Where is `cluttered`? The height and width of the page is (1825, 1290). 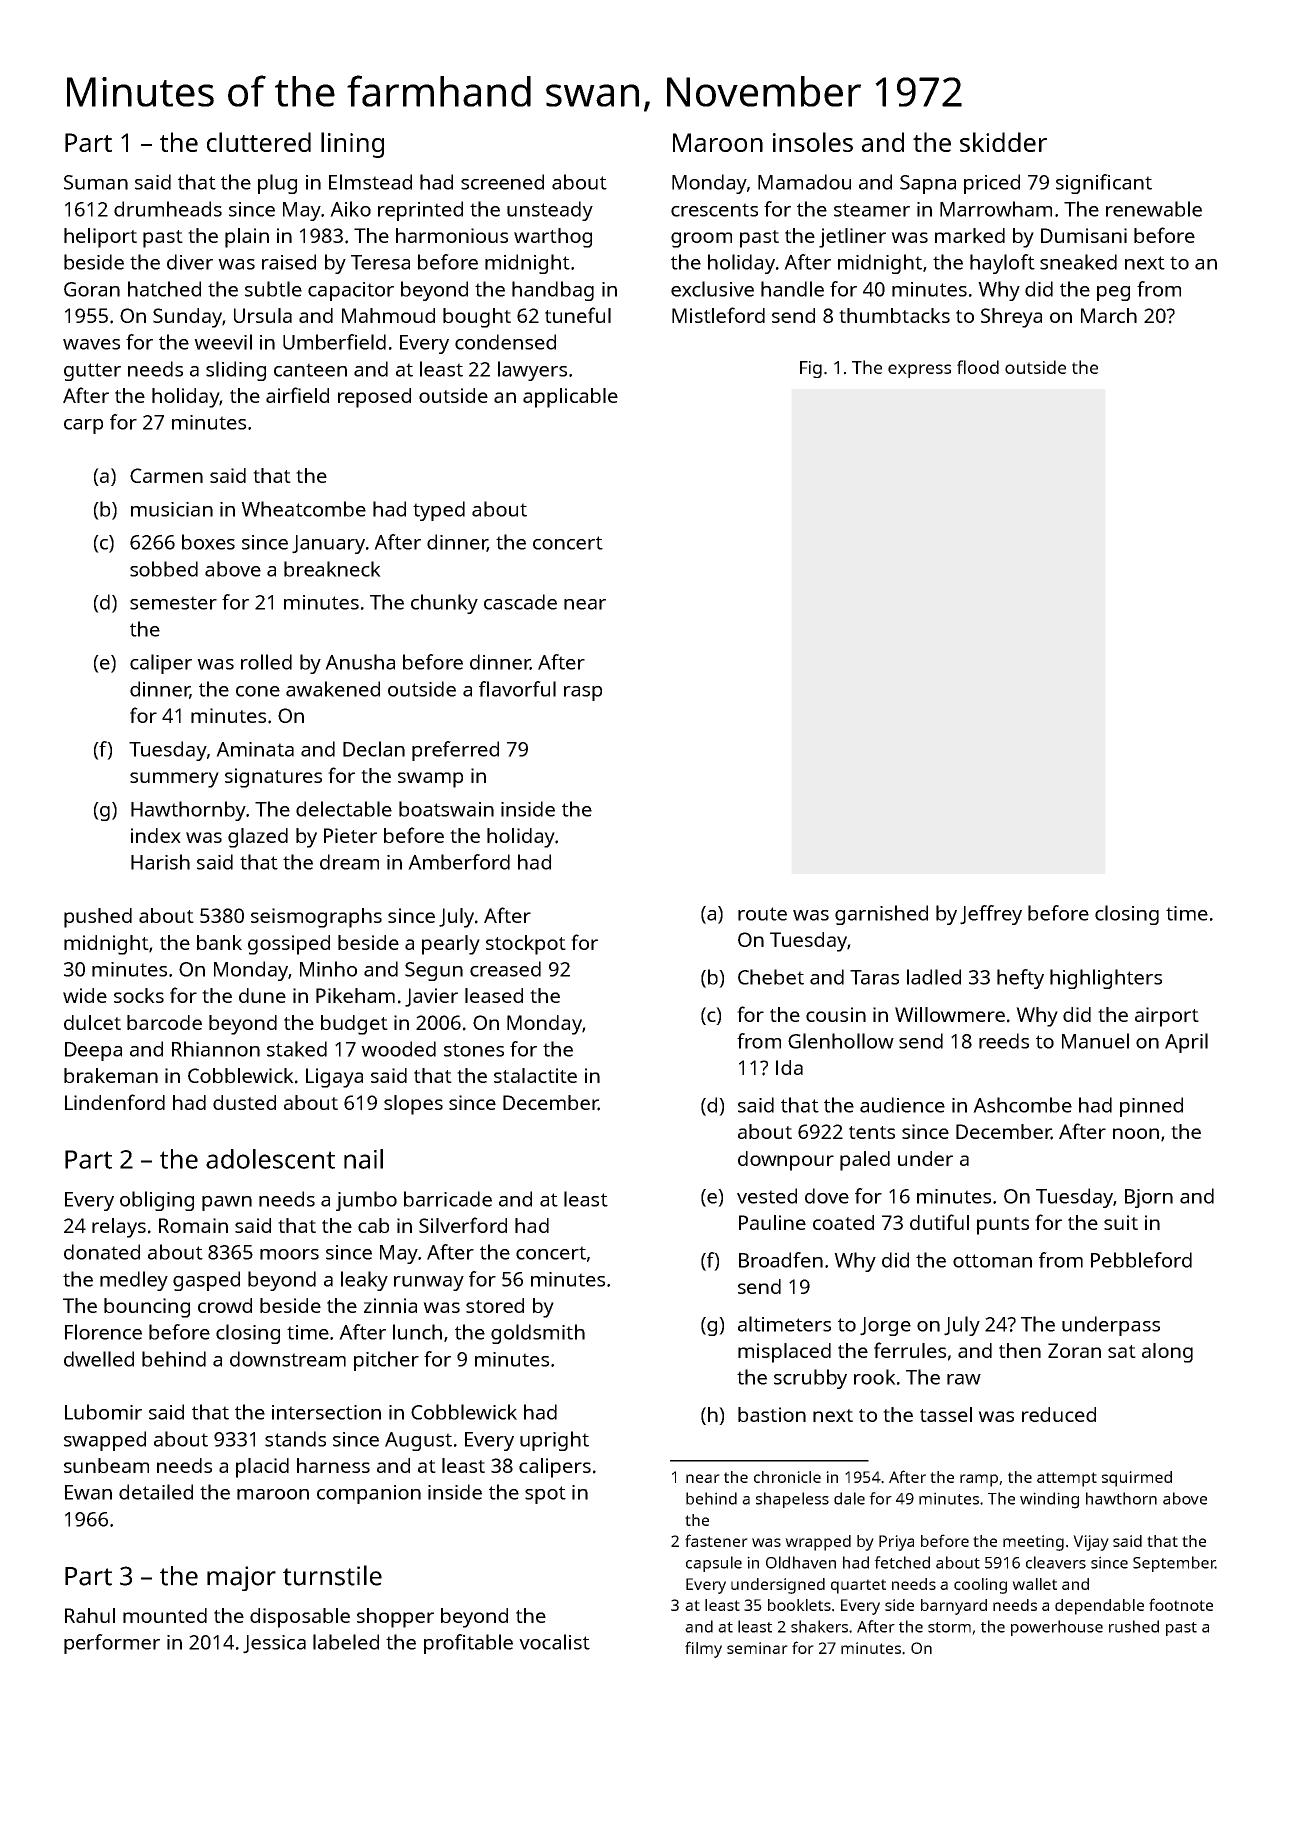 cluttered is located at coordinates (259, 142).
